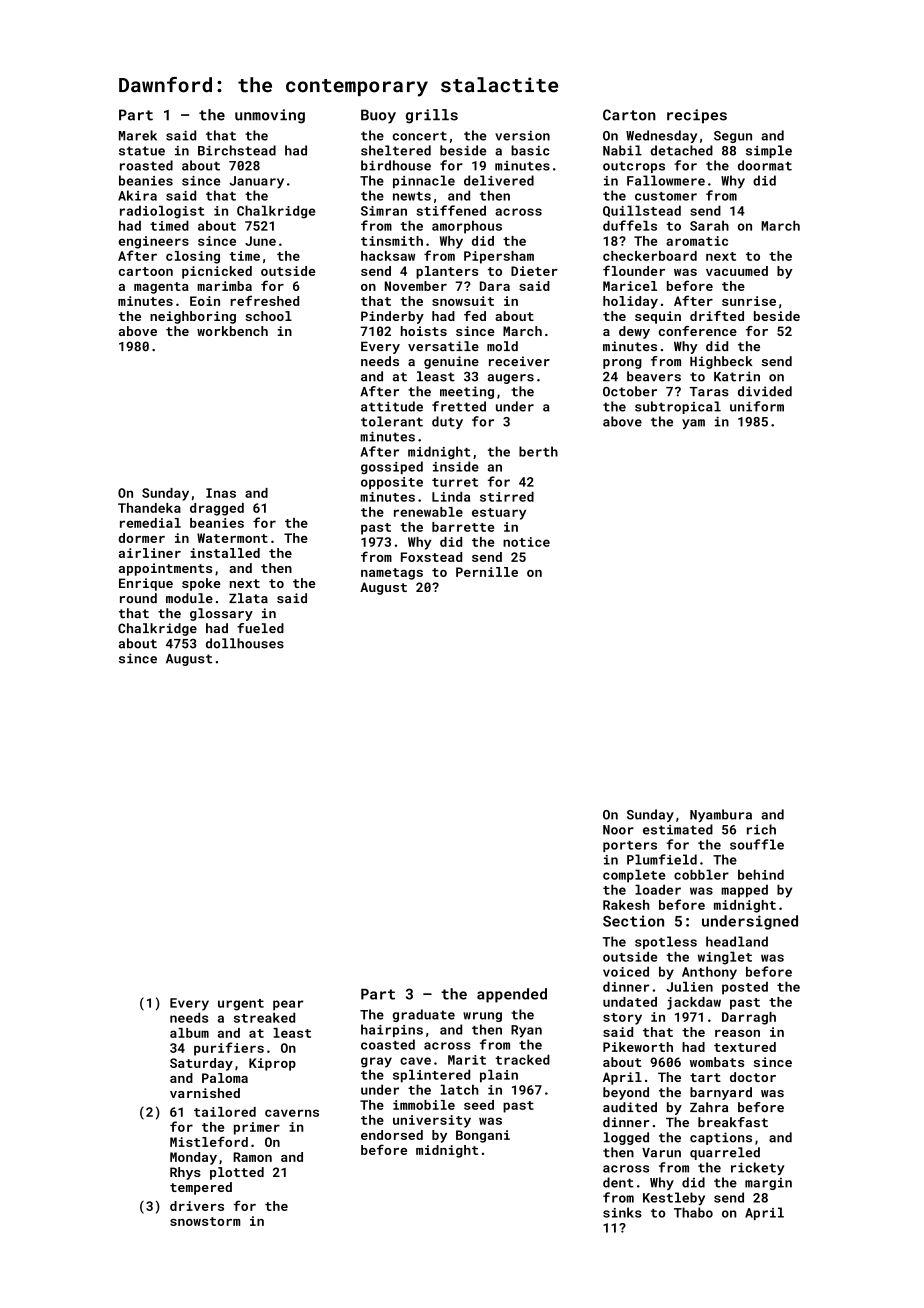 The height and width of the page is (1308, 924). I want to click on berth, so click(538, 451).
